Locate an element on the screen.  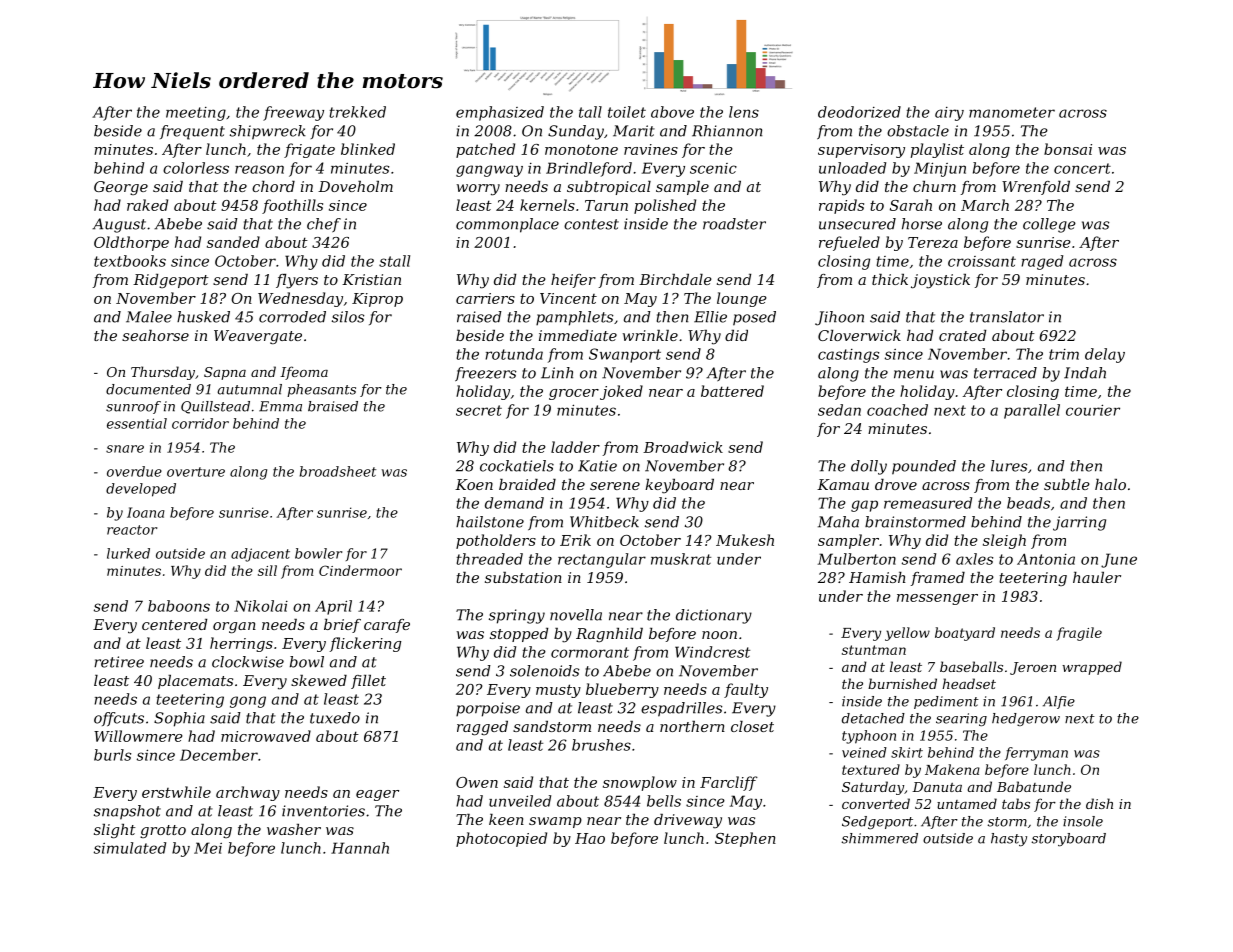
patched is located at coordinates (485, 150).
